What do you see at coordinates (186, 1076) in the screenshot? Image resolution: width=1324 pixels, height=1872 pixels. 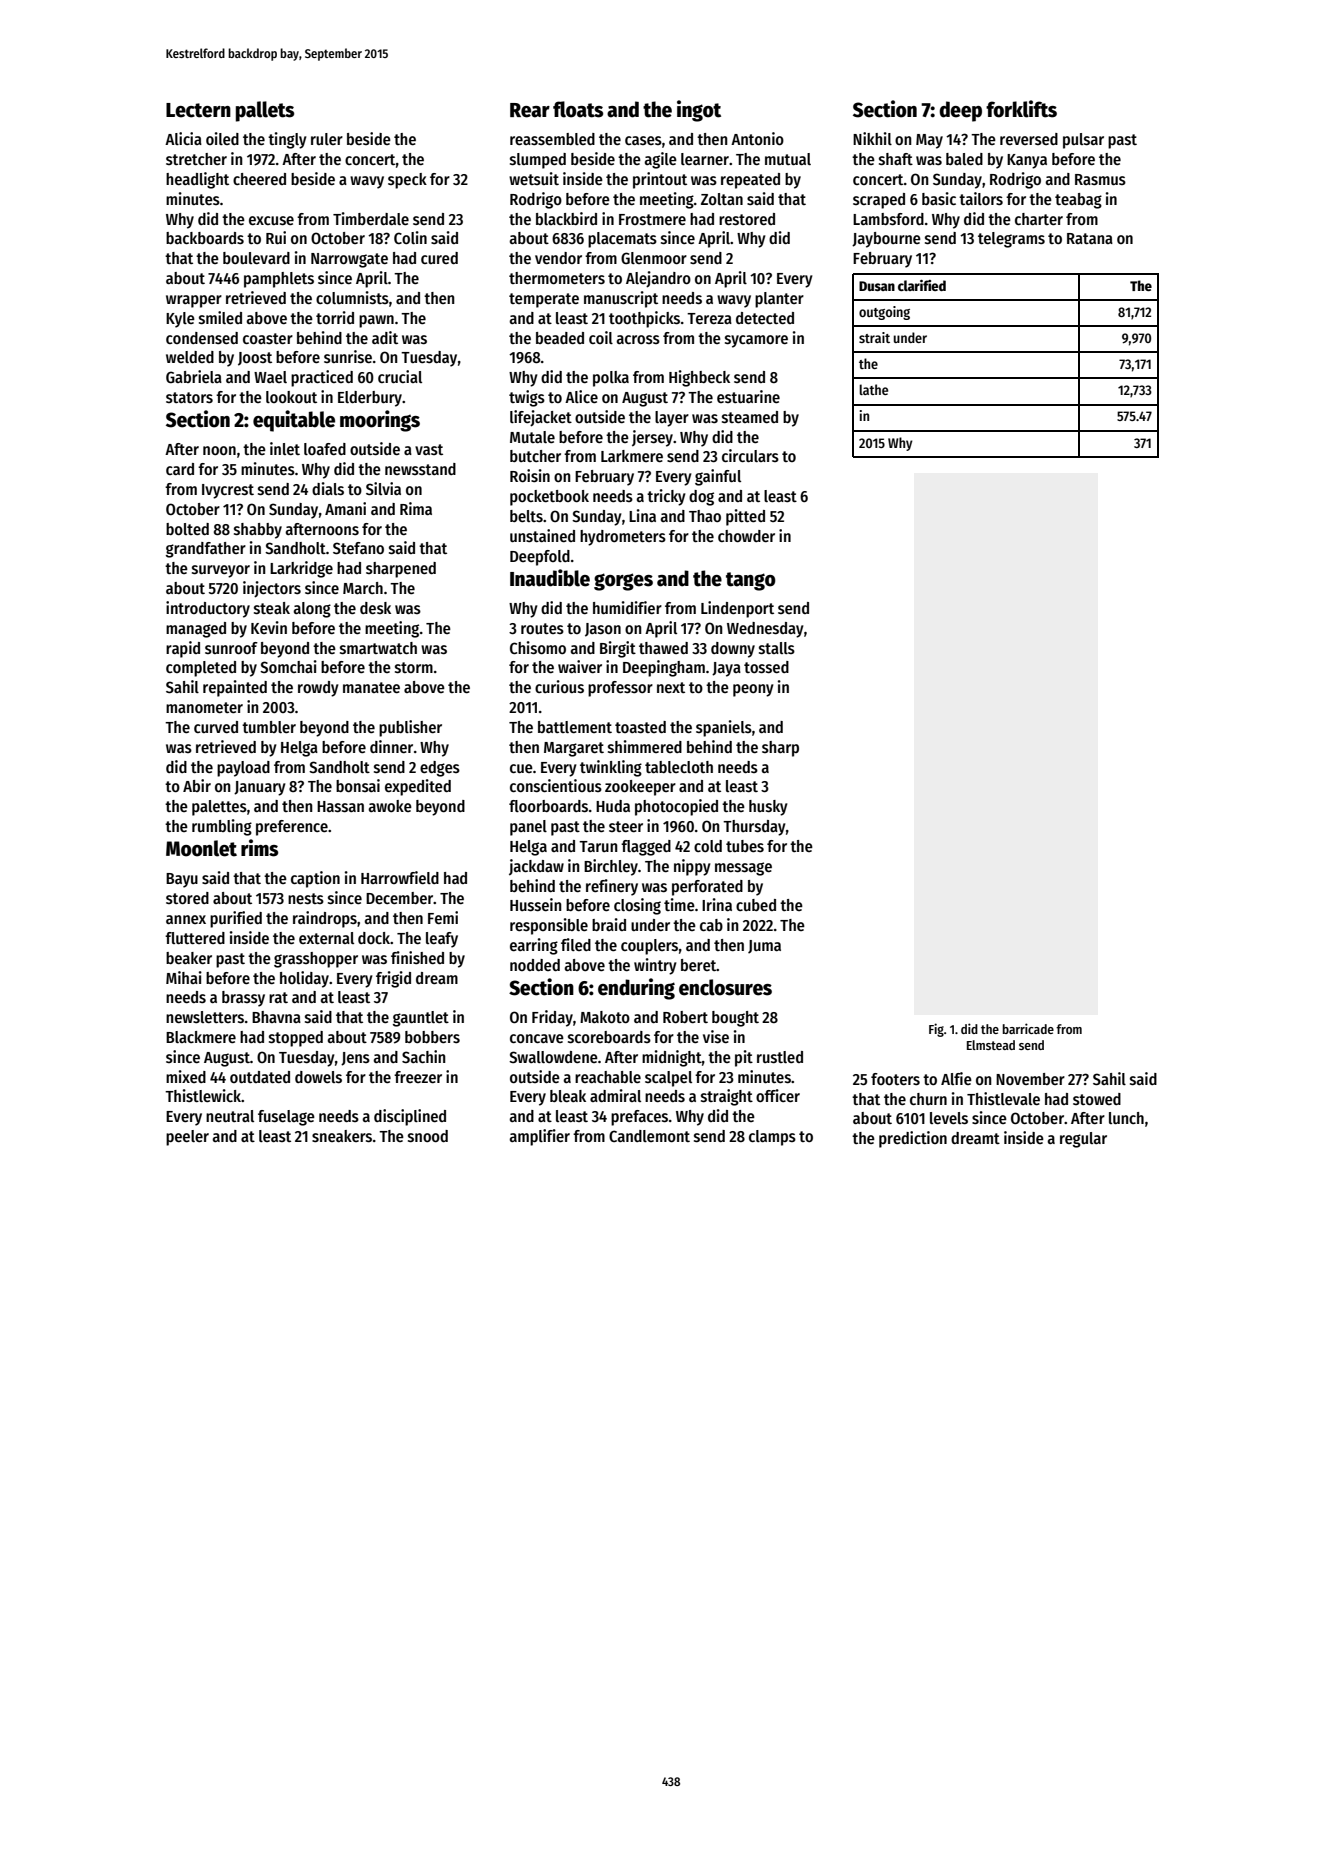 I see `mixed` at bounding box center [186, 1076].
